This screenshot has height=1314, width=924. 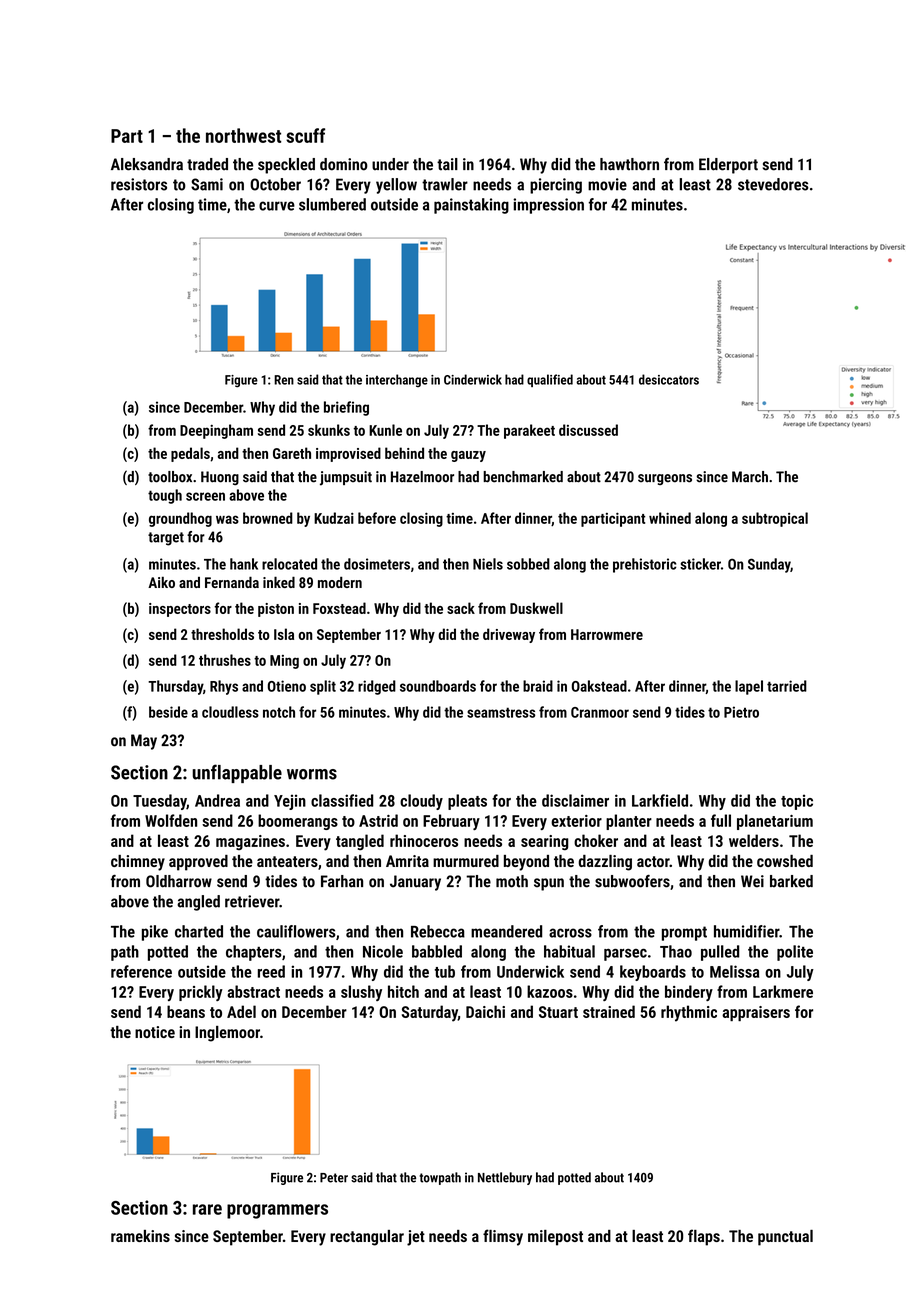 I want to click on subtropical, so click(x=775, y=519).
